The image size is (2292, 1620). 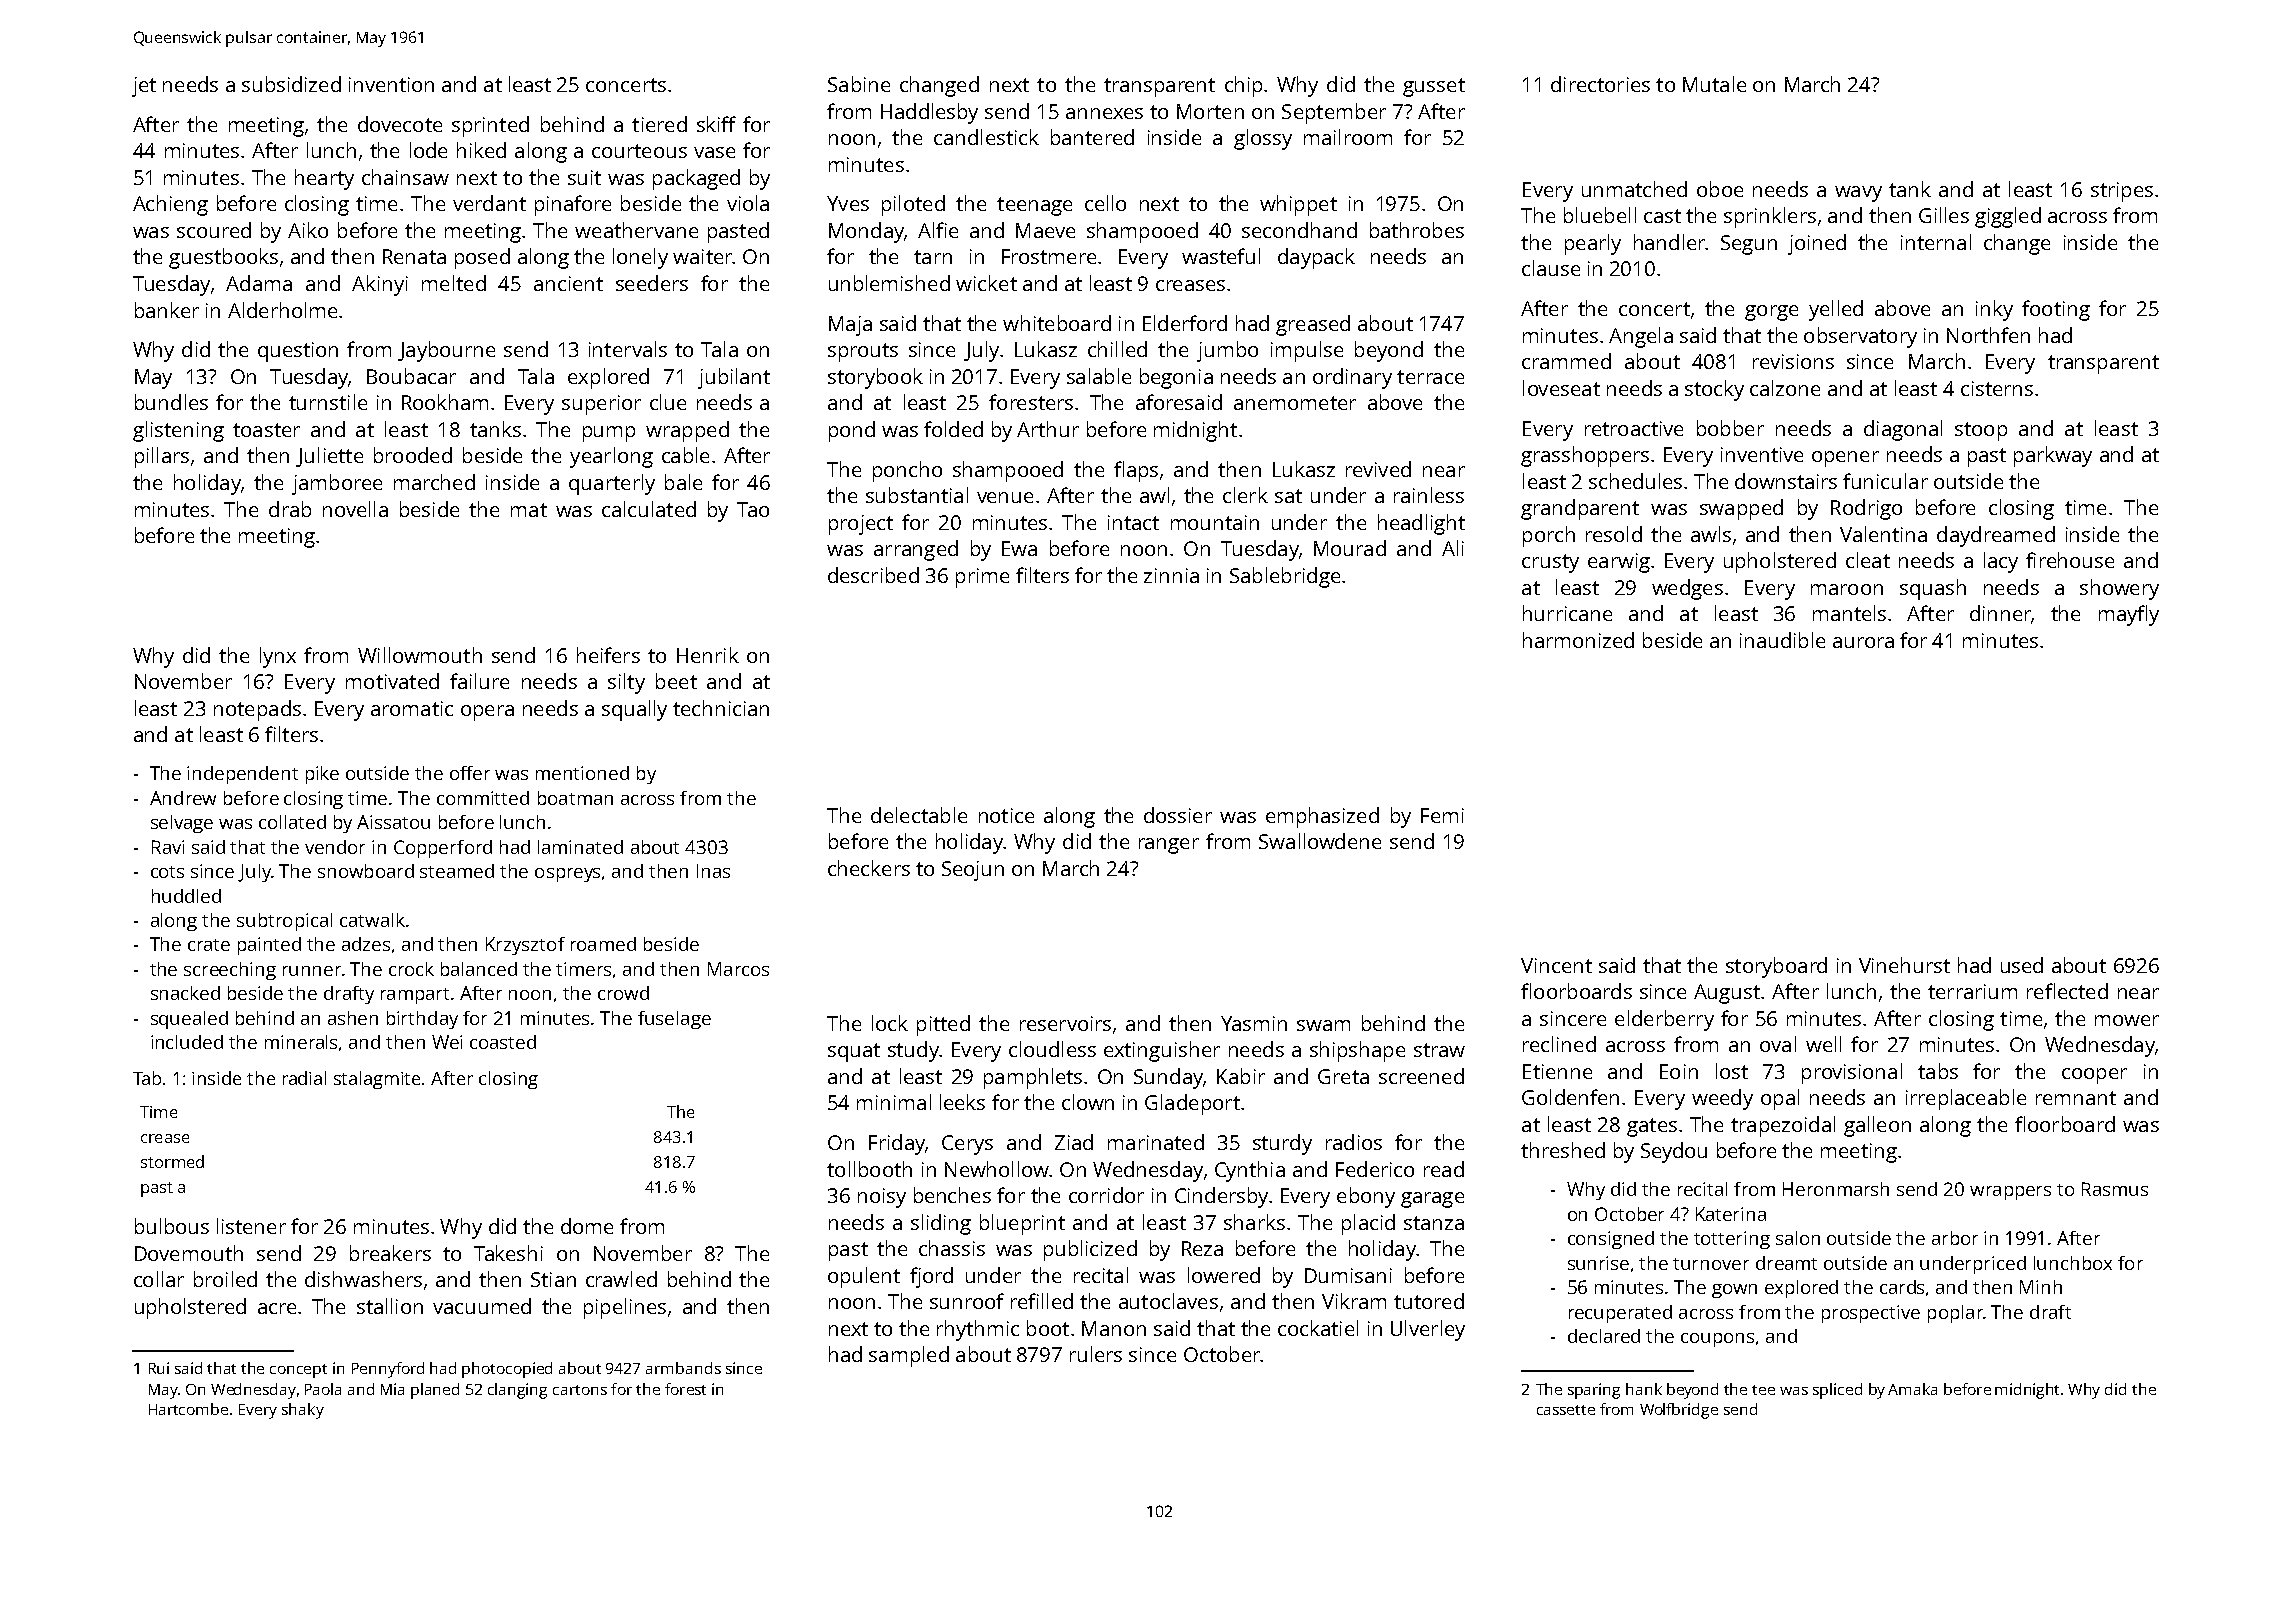 What do you see at coordinates (1679, 1411) in the page?
I see `Wolfbridge` at bounding box center [1679, 1411].
